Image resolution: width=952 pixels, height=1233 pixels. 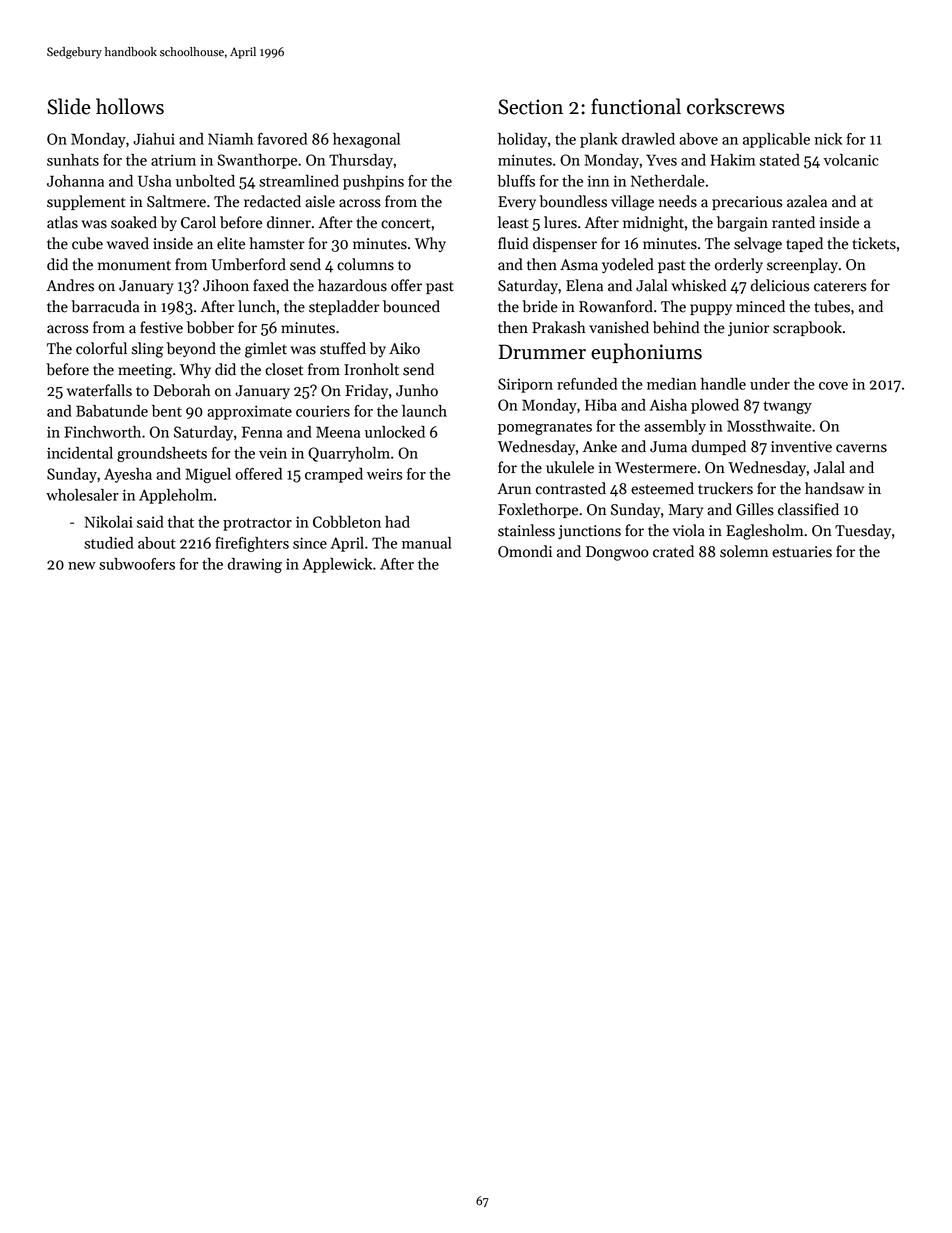 What do you see at coordinates (530, 107) in the screenshot?
I see `Section` at bounding box center [530, 107].
